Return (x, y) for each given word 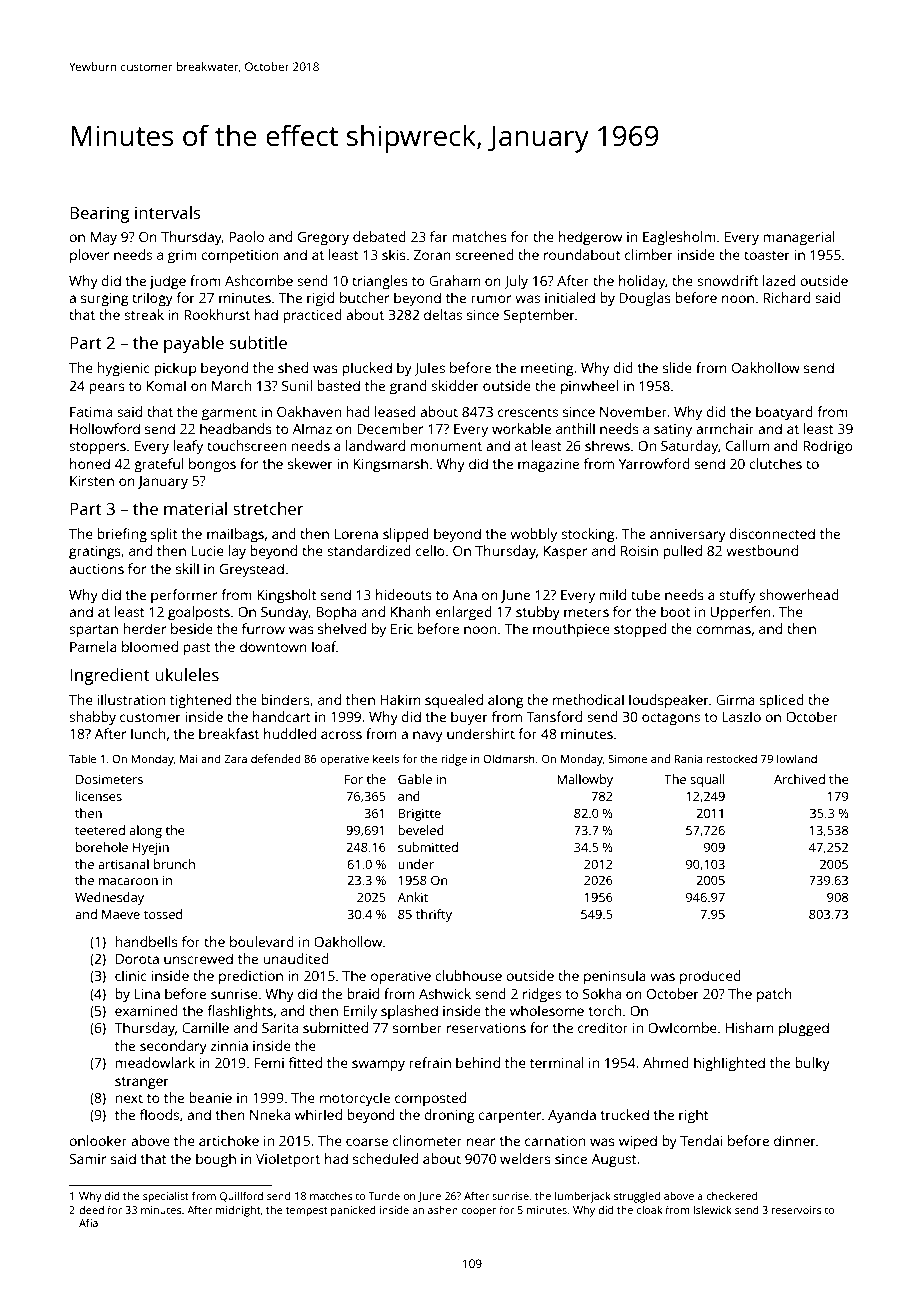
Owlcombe (682, 1027)
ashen (443, 1210)
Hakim (400, 699)
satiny (673, 431)
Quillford (241, 1196)
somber (417, 1027)
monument (446, 446)
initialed (570, 297)
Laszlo (741, 716)
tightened (200, 701)
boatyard (784, 413)
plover (90, 256)
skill (187, 568)
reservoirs (796, 1210)
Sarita (280, 1028)
